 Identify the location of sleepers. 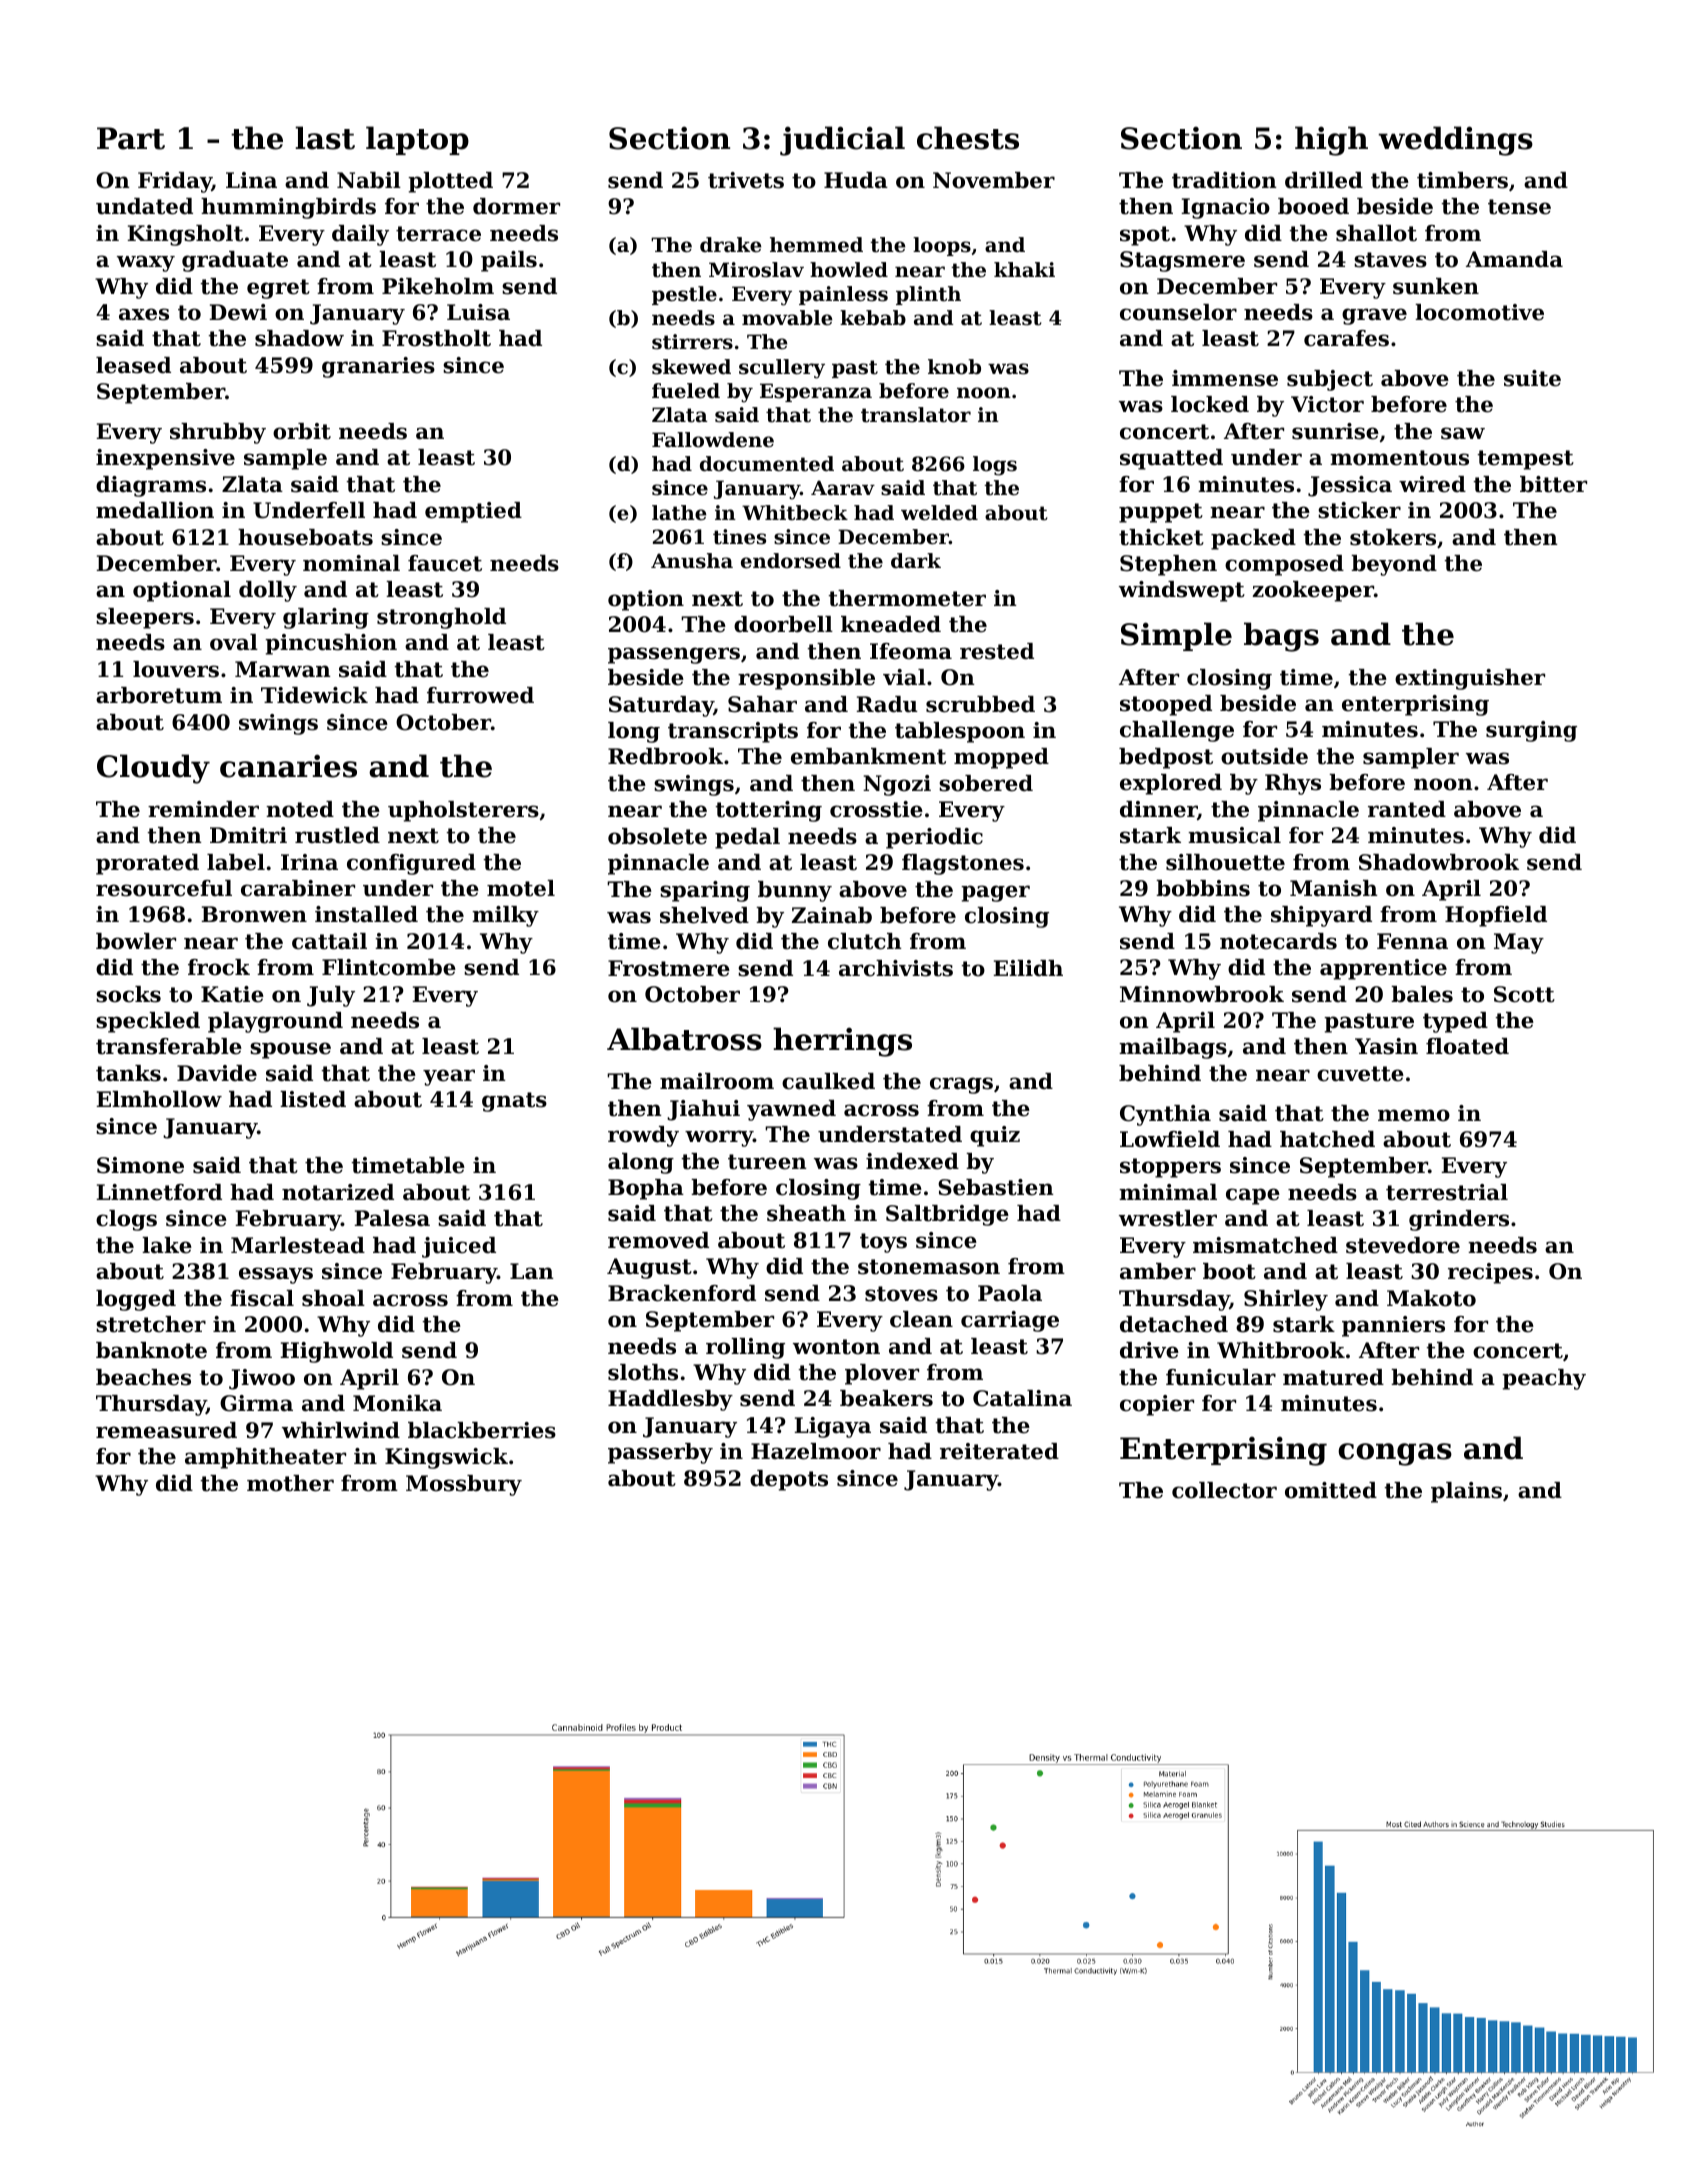
(145, 618).
